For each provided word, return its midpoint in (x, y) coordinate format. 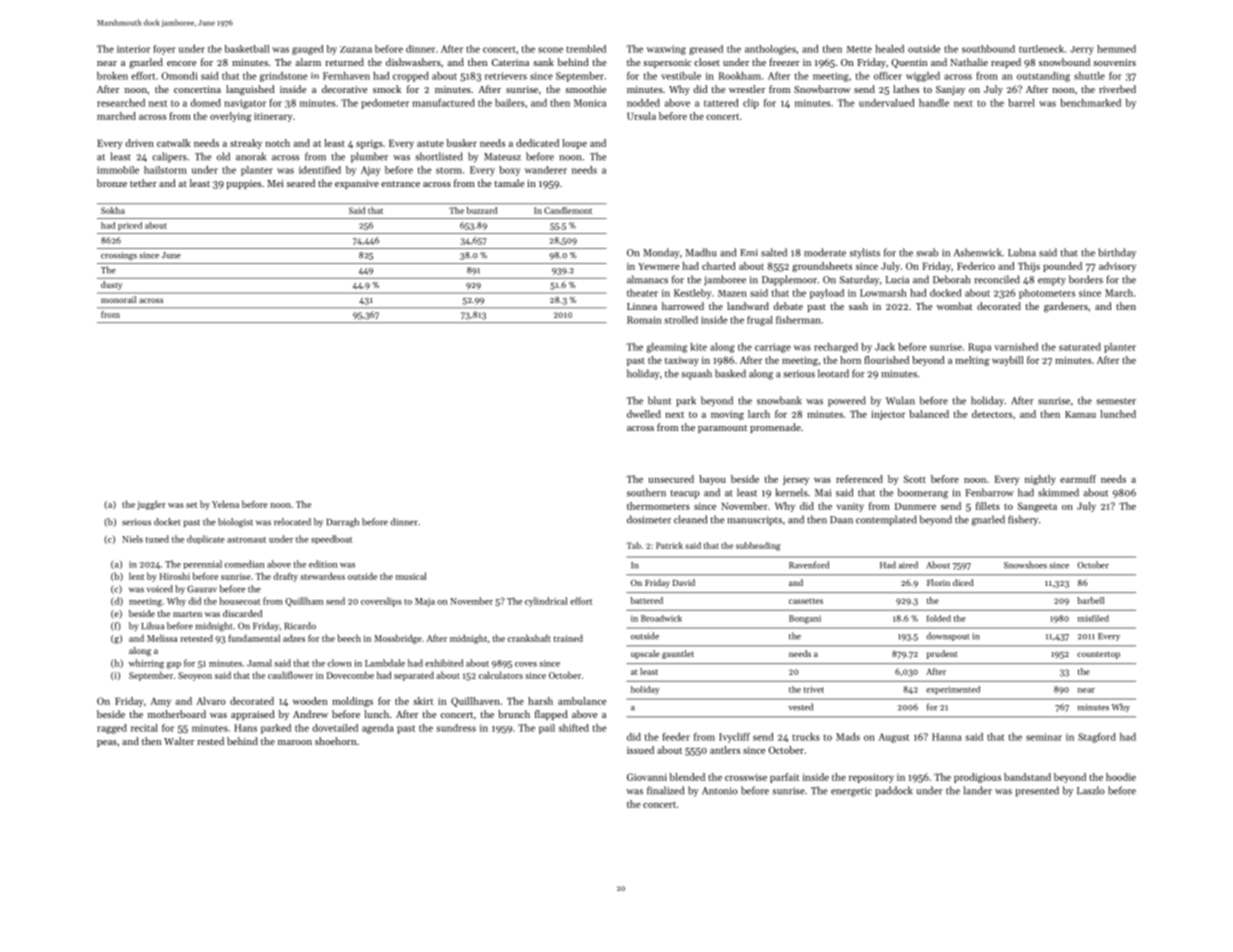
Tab (633, 545)
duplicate (206, 539)
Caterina (510, 62)
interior (133, 49)
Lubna (1022, 252)
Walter (179, 741)
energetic (851, 792)
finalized (665, 790)
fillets (988, 506)
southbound (988, 49)
